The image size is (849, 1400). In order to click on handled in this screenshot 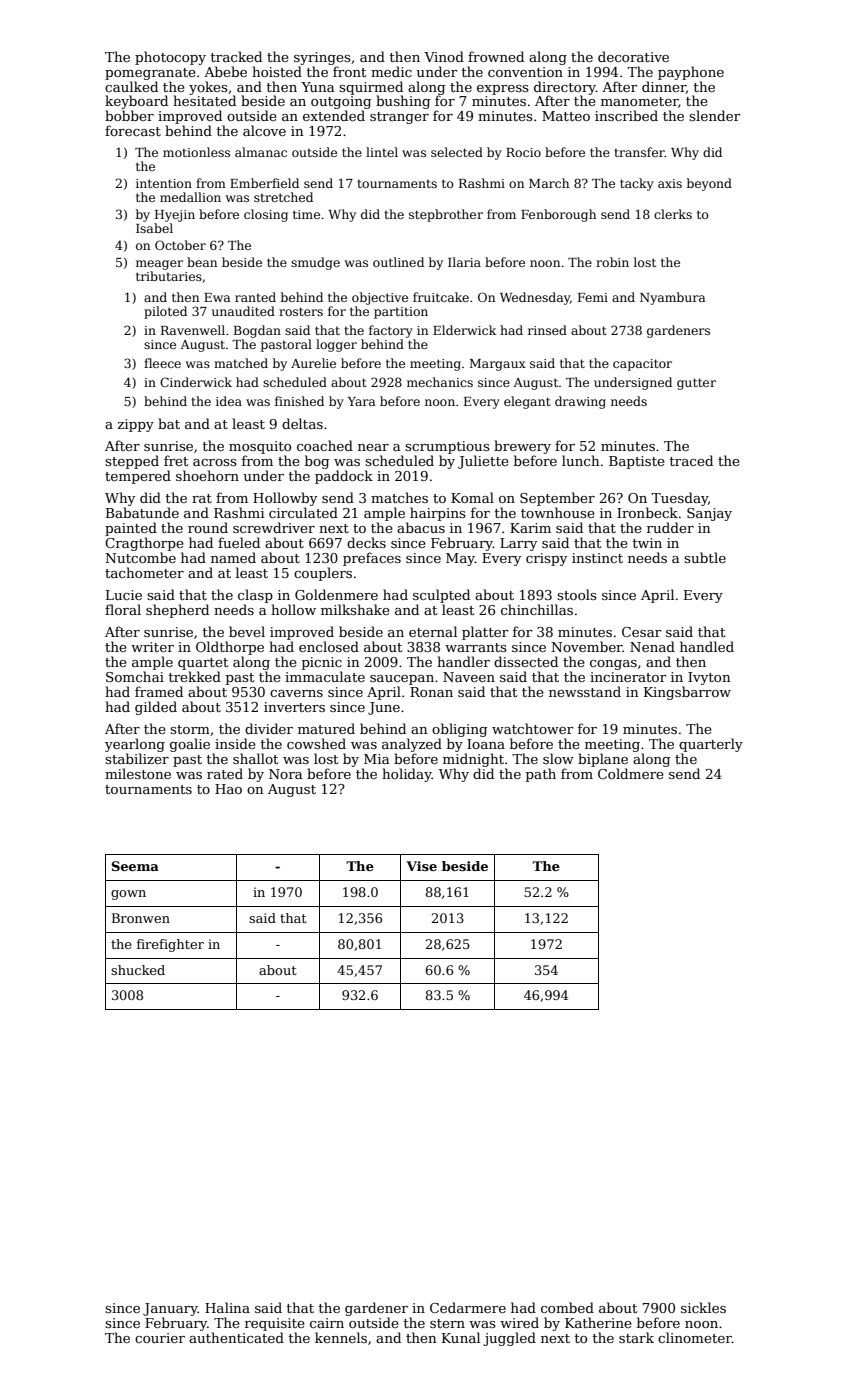, I will do `click(707, 646)`.
